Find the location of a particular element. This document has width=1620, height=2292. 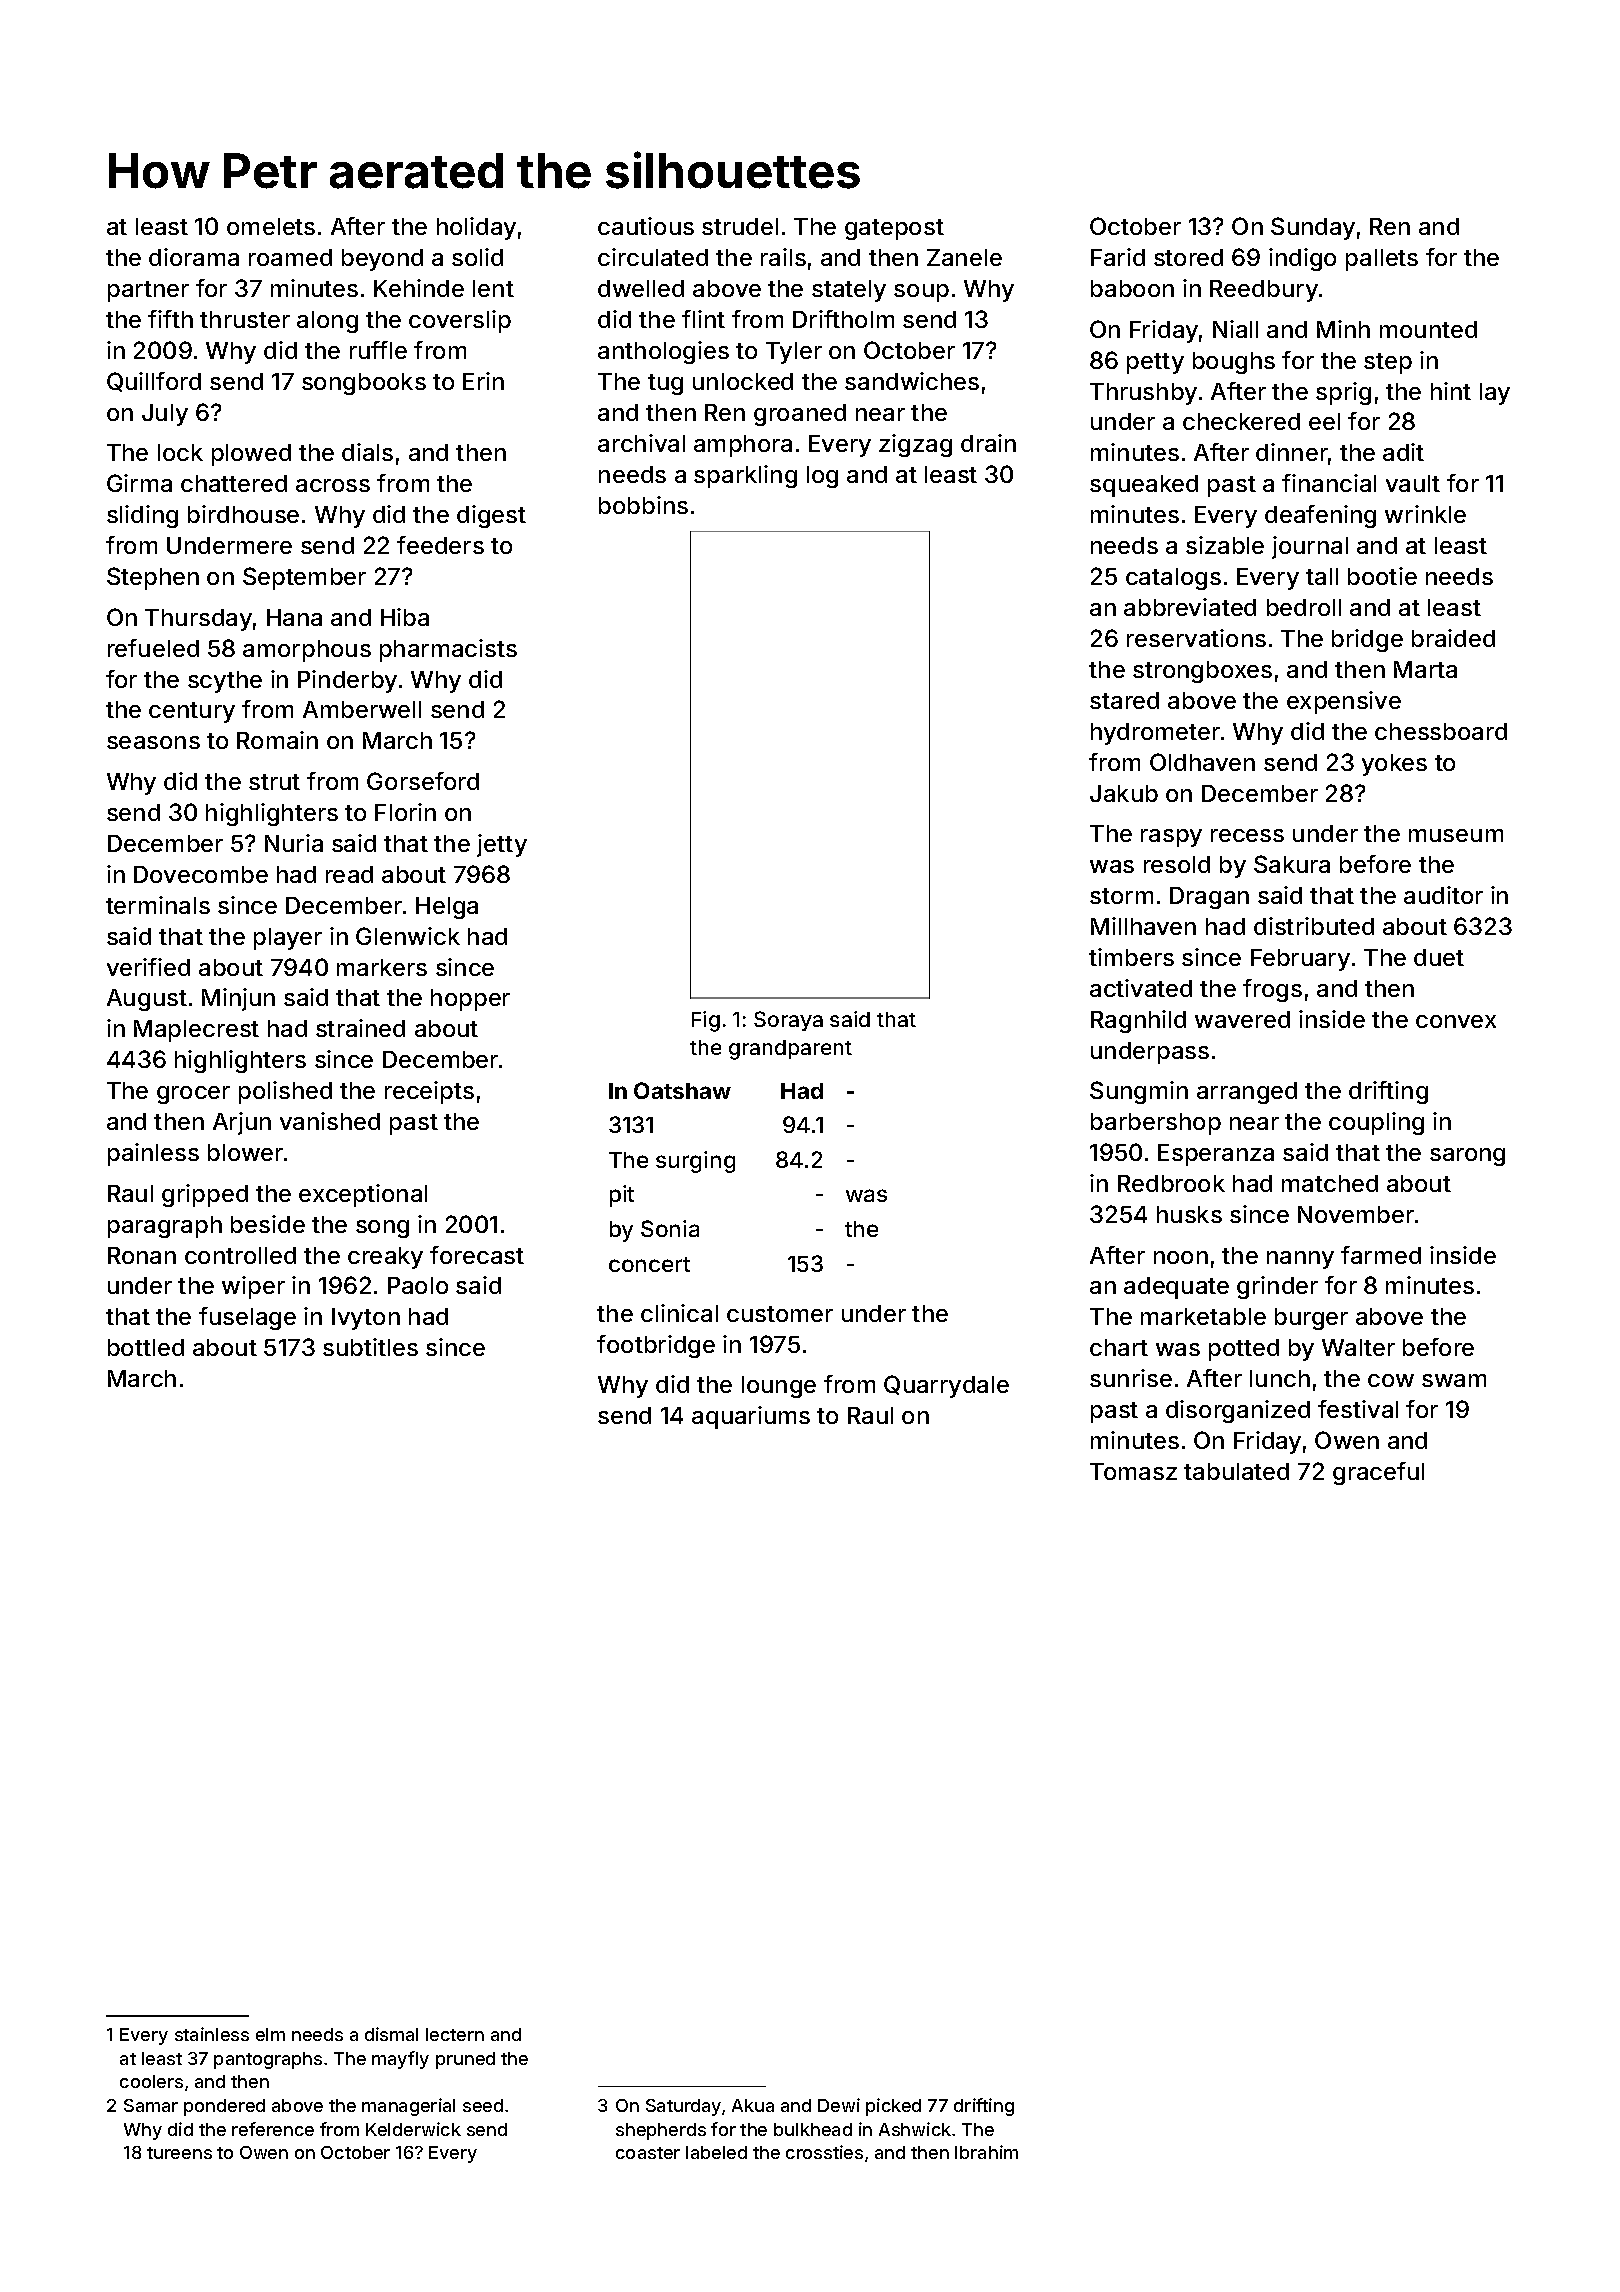

coaster is located at coordinates (648, 2153).
